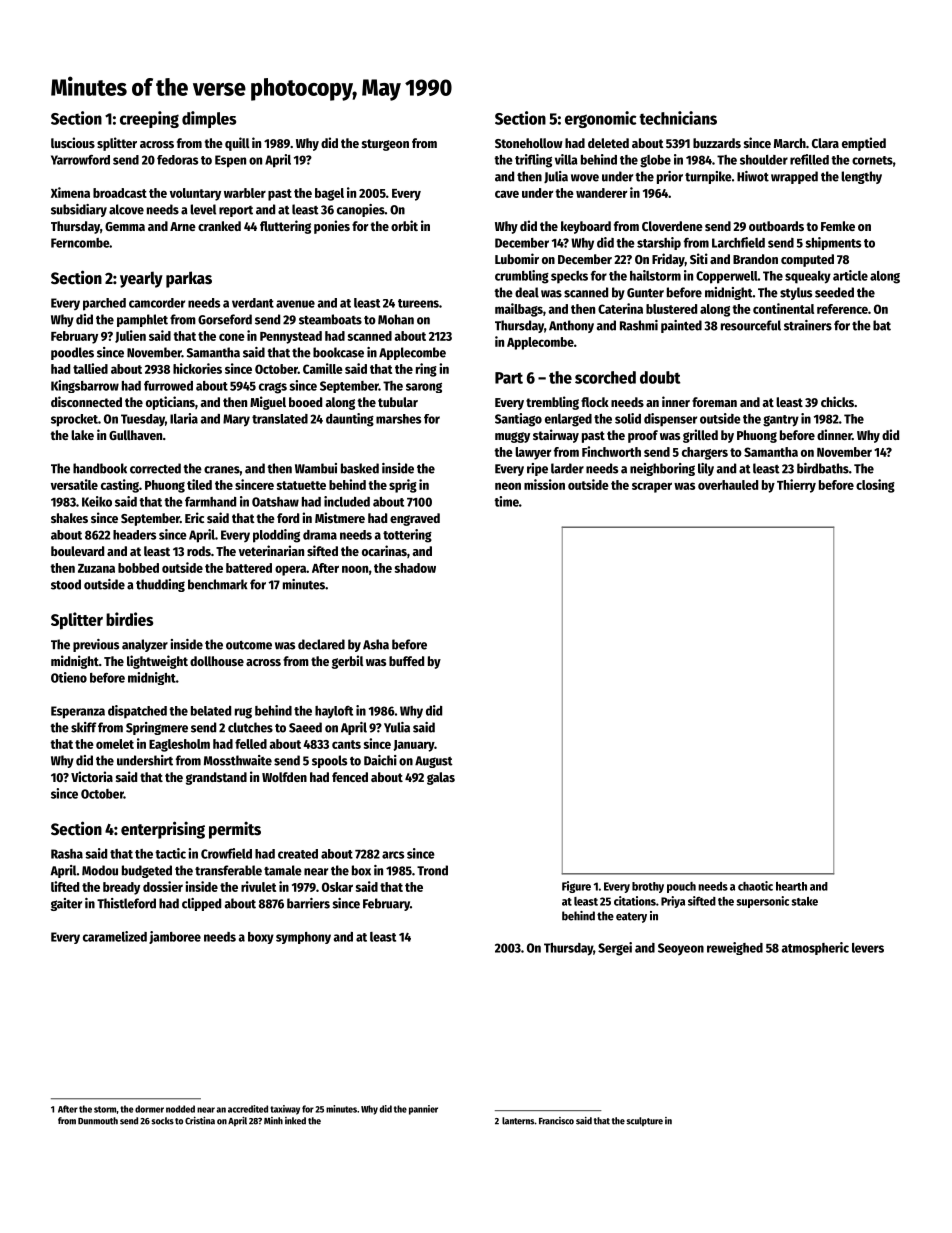 This image has width=952, height=1233. I want to click on sturgeon, so click(385, 145).
